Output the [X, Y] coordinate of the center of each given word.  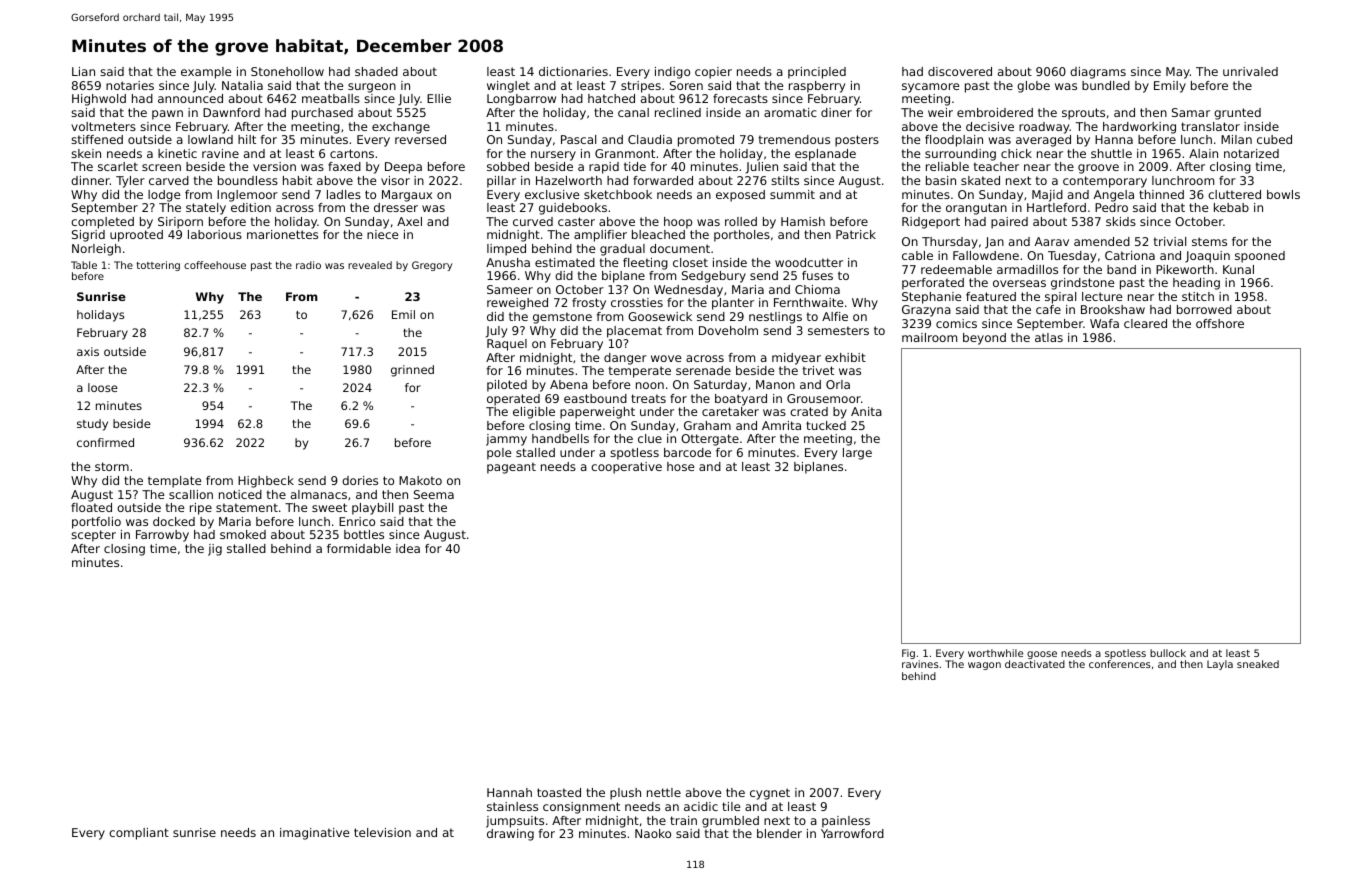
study [92, 425]
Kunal [1238, 269]
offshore [1220, 323]
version [274, 166]
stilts [785, 180]
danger [625, 359]
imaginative [315, 834]
